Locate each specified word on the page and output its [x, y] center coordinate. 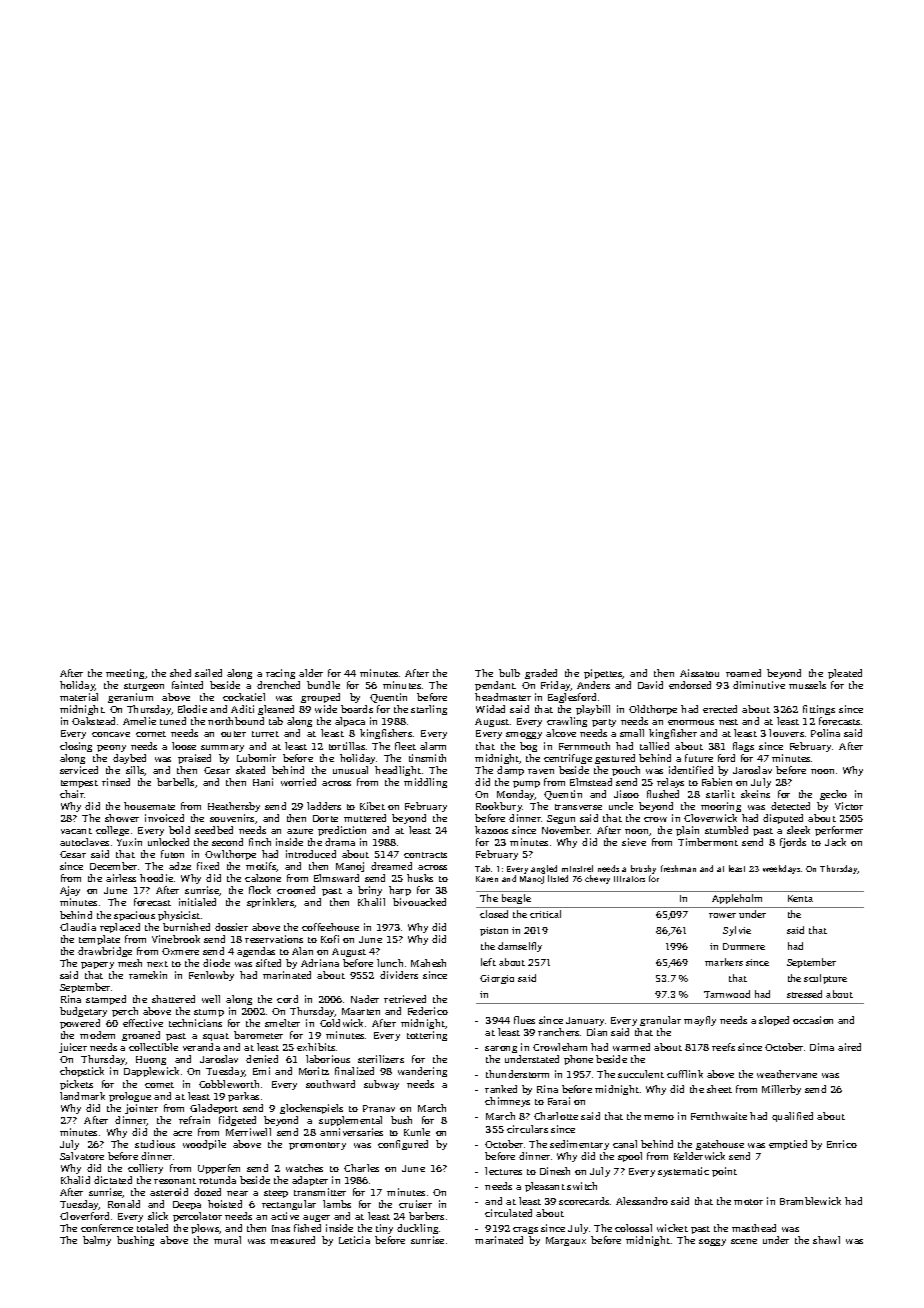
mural [227, 1240]
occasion [813, 1020]
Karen [487, 879]
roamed [743, 673]
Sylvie [737, 931]
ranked [501, 1089]
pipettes [603, 674]
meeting [125, 674]
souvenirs [232, 818]
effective [143, 1023]
